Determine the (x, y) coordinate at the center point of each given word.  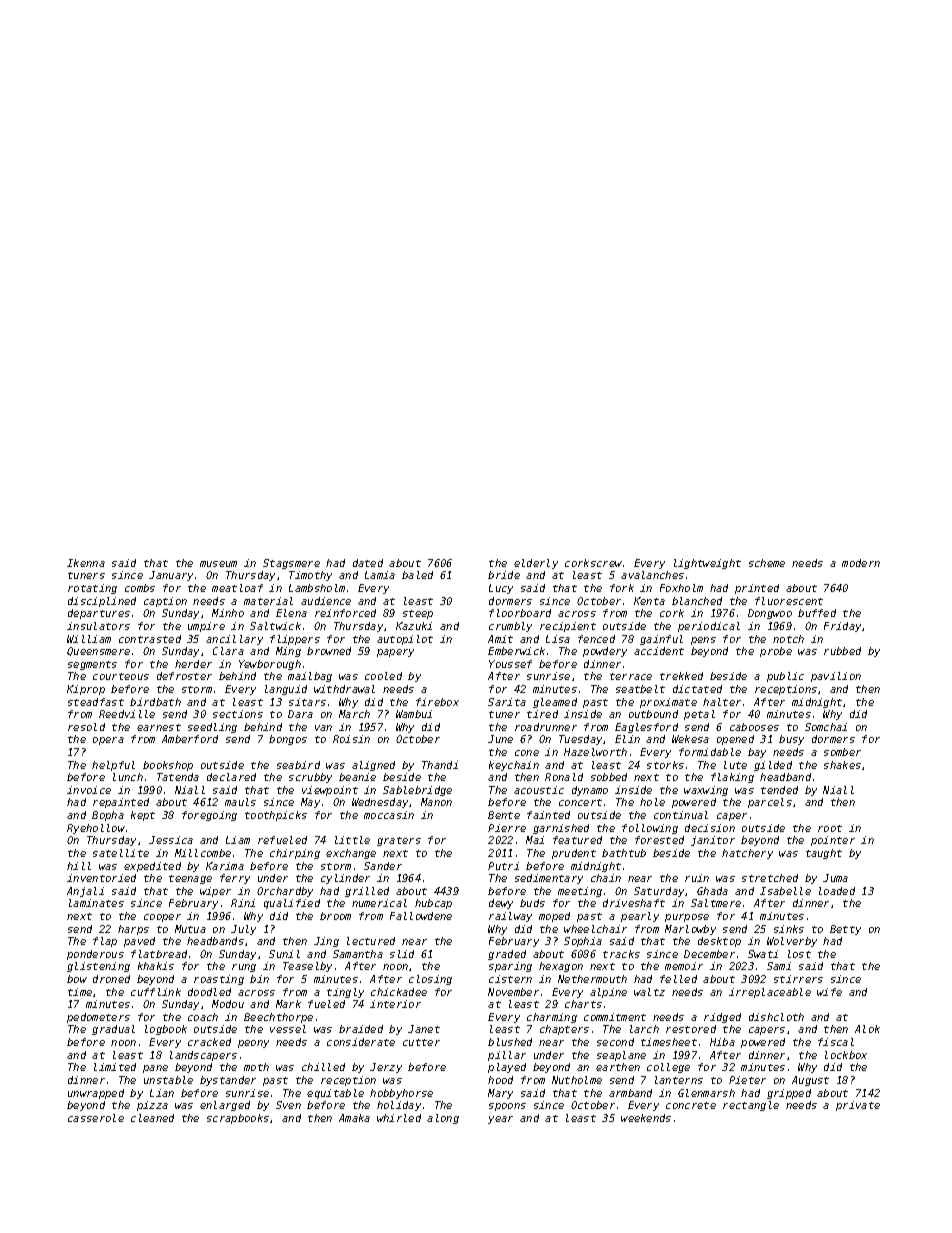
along (443, 1119)
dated (368, 563)
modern (861, 563)
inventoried (101, 878)
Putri (503, 866)
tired (542, 714)
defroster (184, 676)
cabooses (754, 727)
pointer (833, 841)
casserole (96, 1118)
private (858, 1106)
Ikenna (86, 563)
